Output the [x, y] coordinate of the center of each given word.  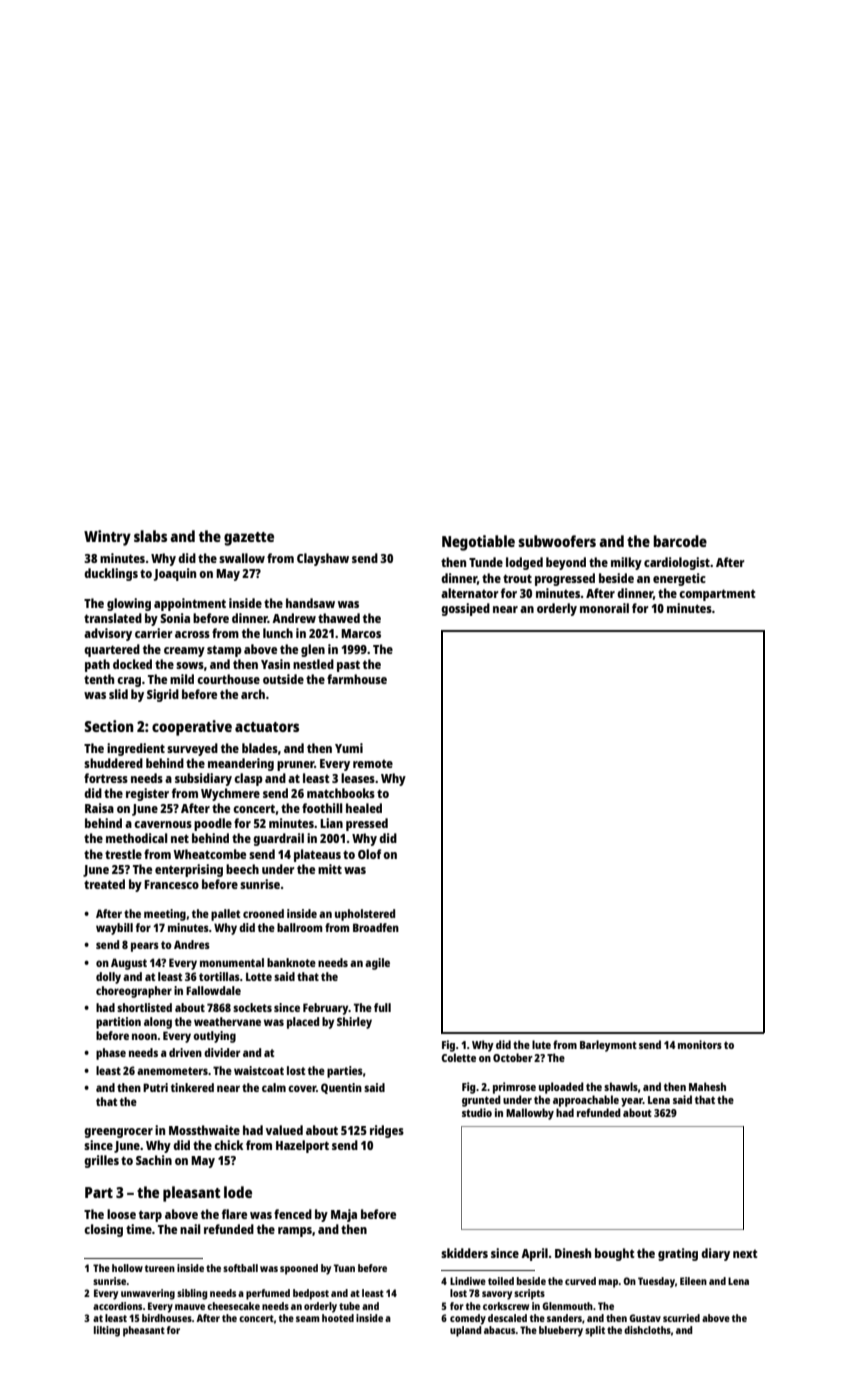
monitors [700, 1044]
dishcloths [647, 1330]
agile [377, 964]
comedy [468, 1319]
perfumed [268, 1294]
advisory [108, 634]
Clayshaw [323, 559]
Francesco [171, 884]
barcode [680, 541]
